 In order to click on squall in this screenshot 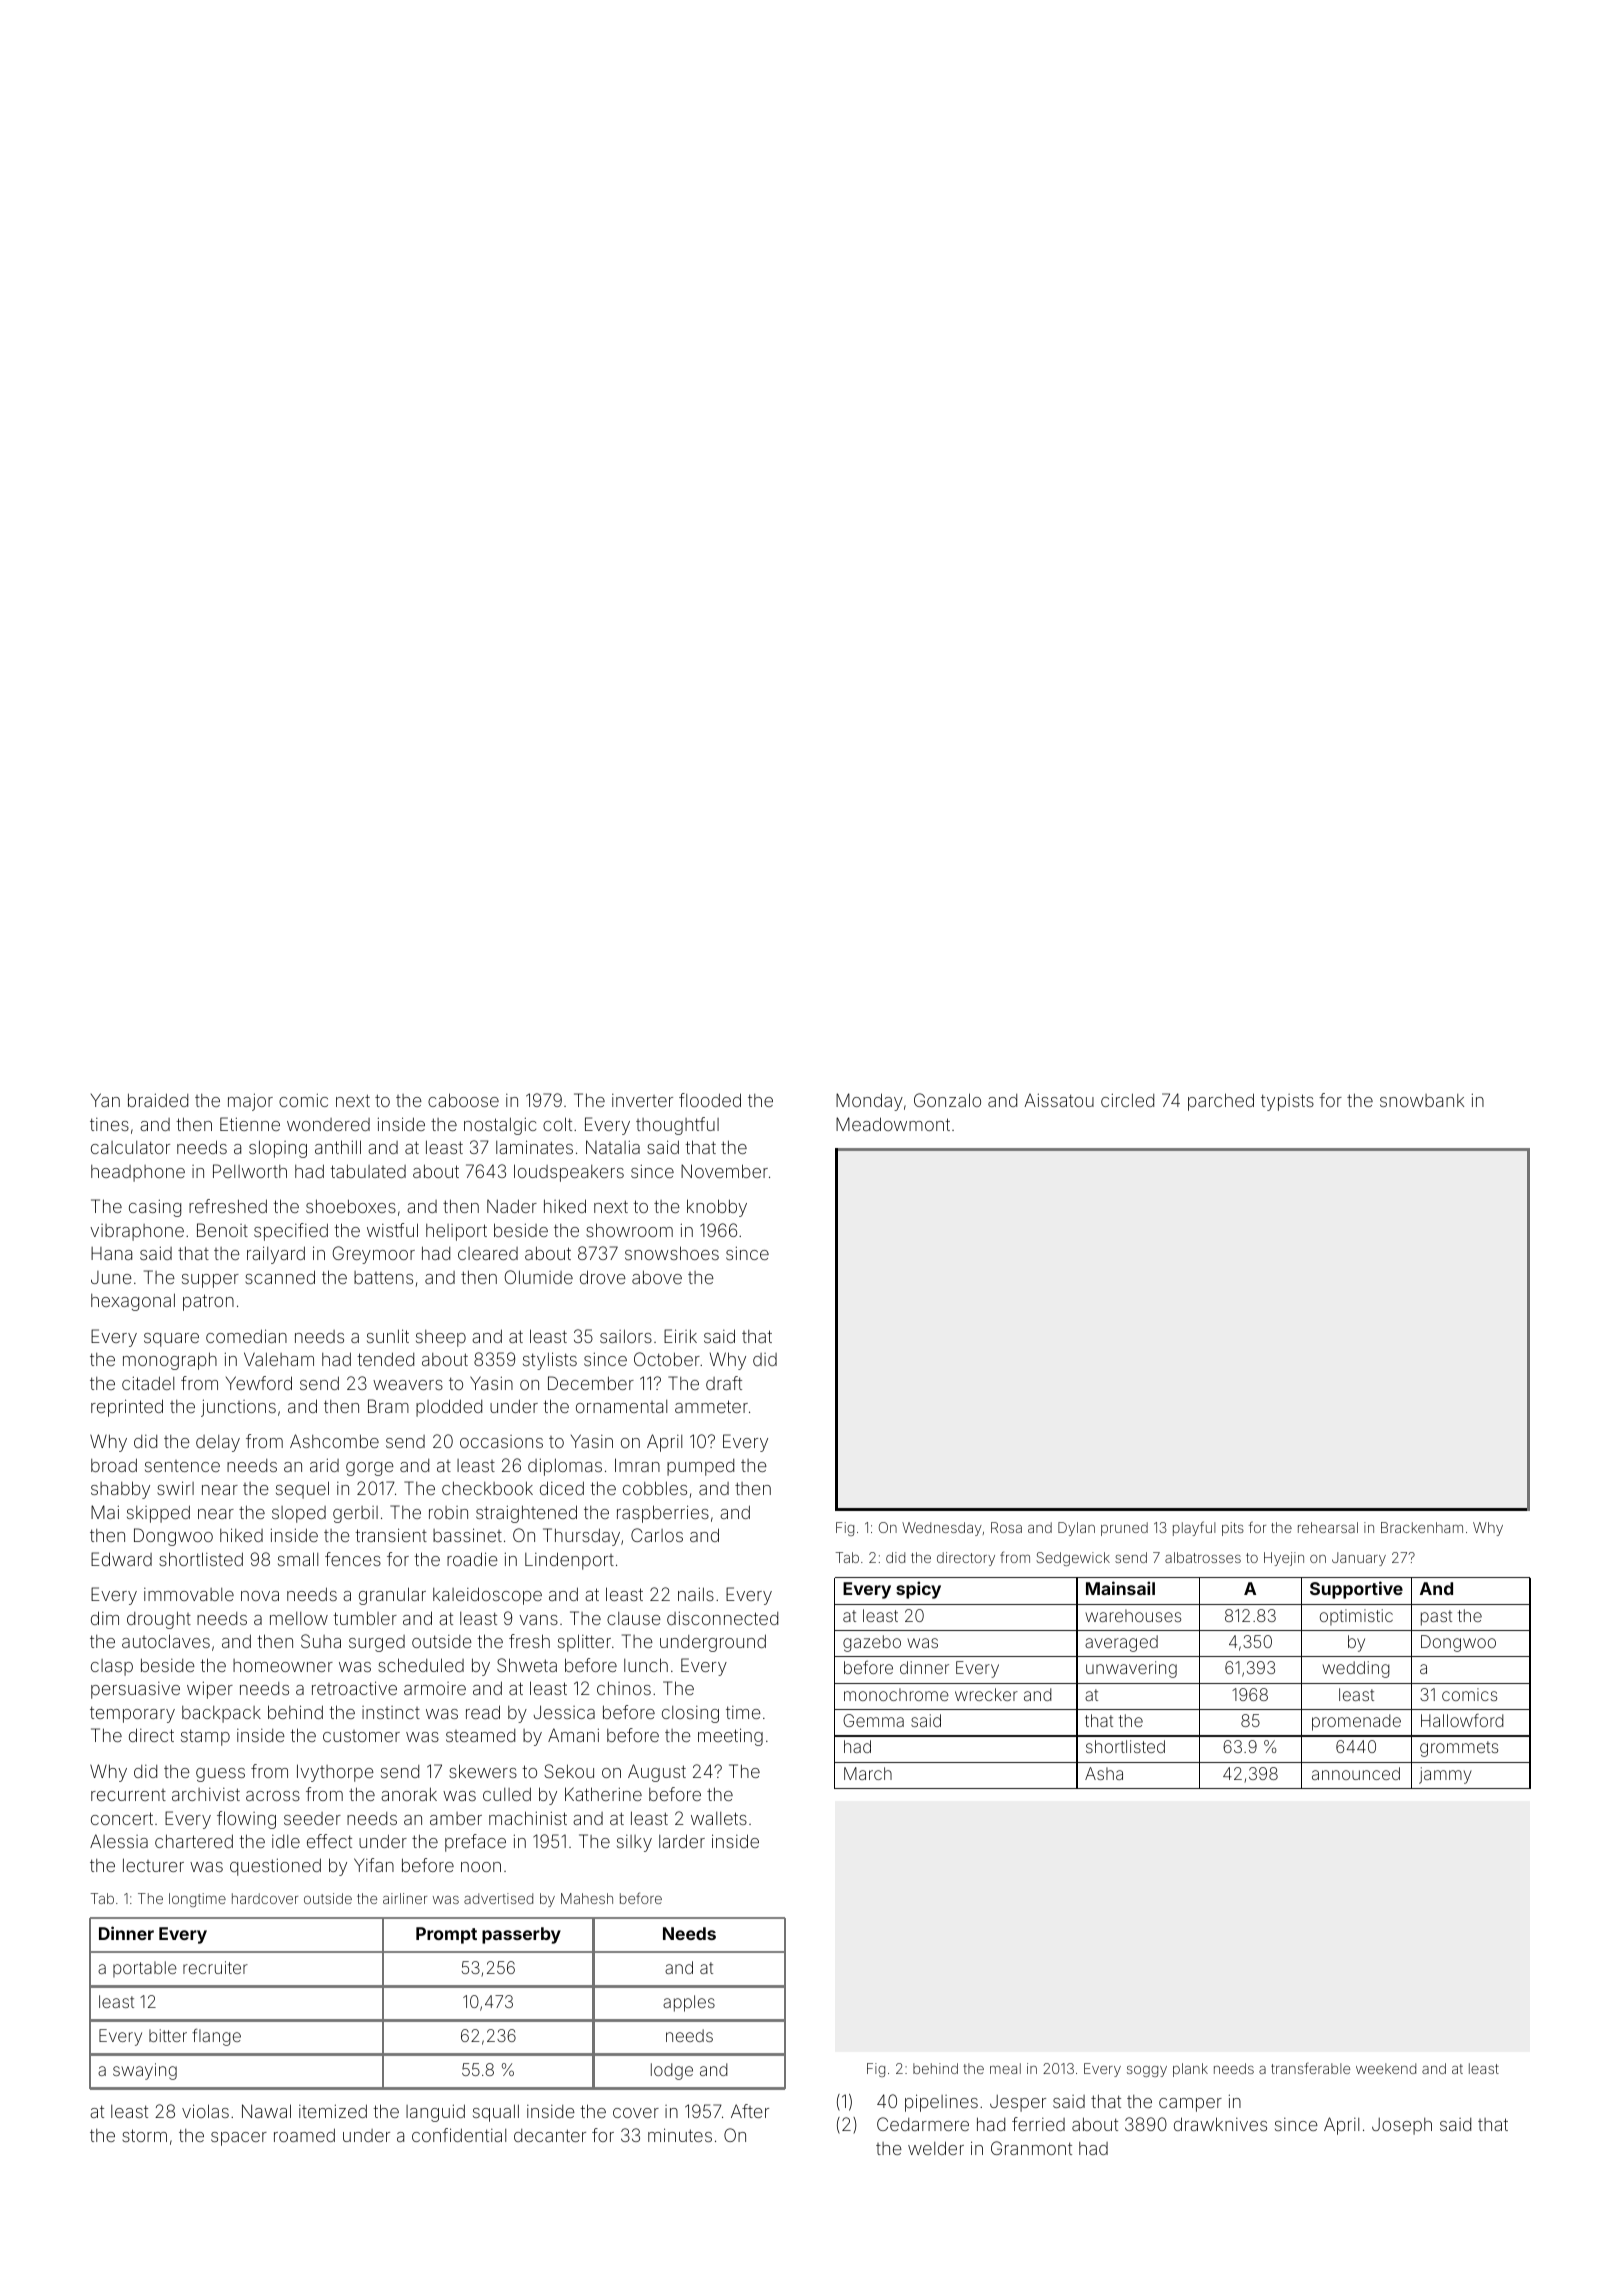, I will do `click(496, 2113)`.
